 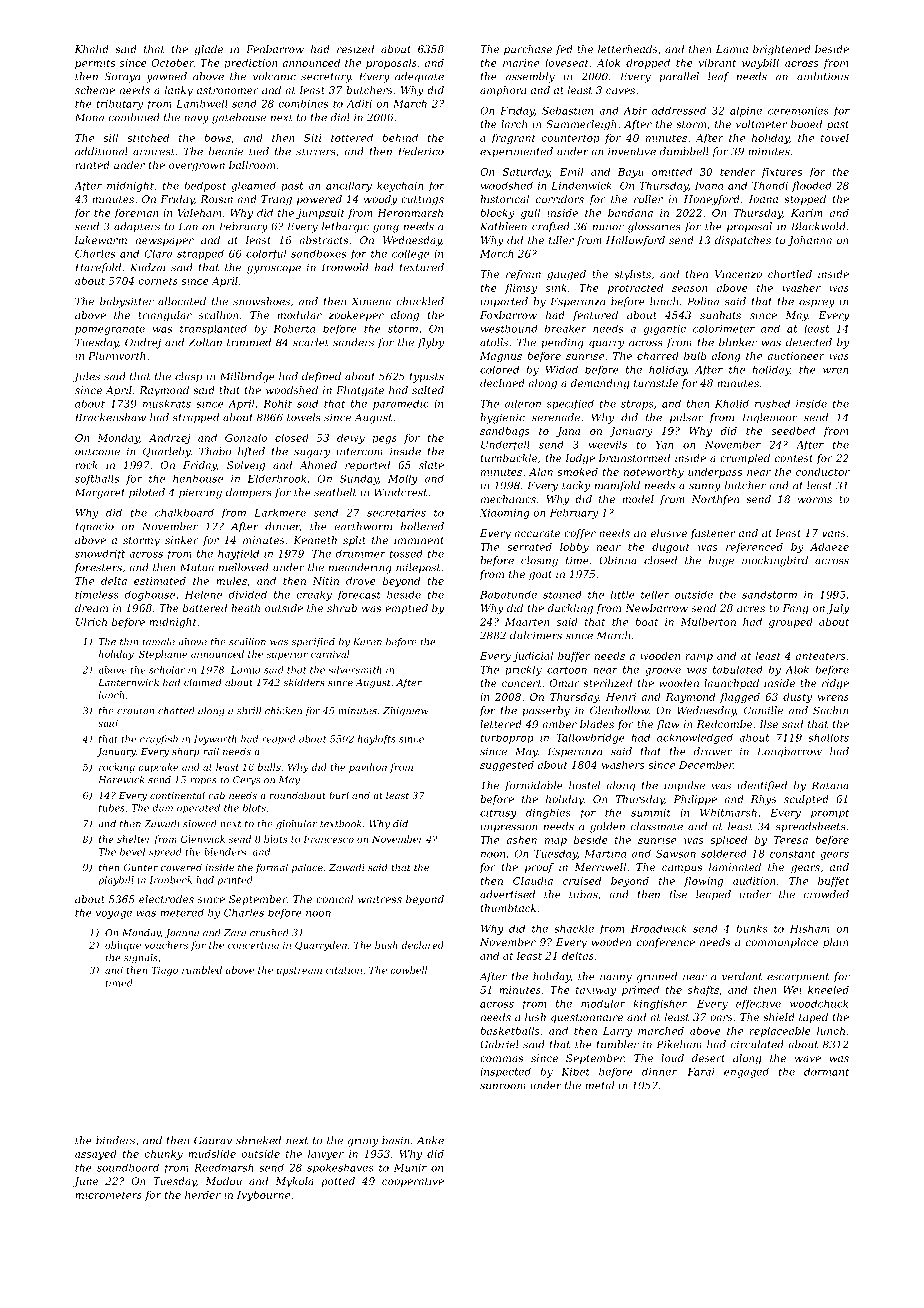 I want to click on worms, so click(x=815, y=500).
